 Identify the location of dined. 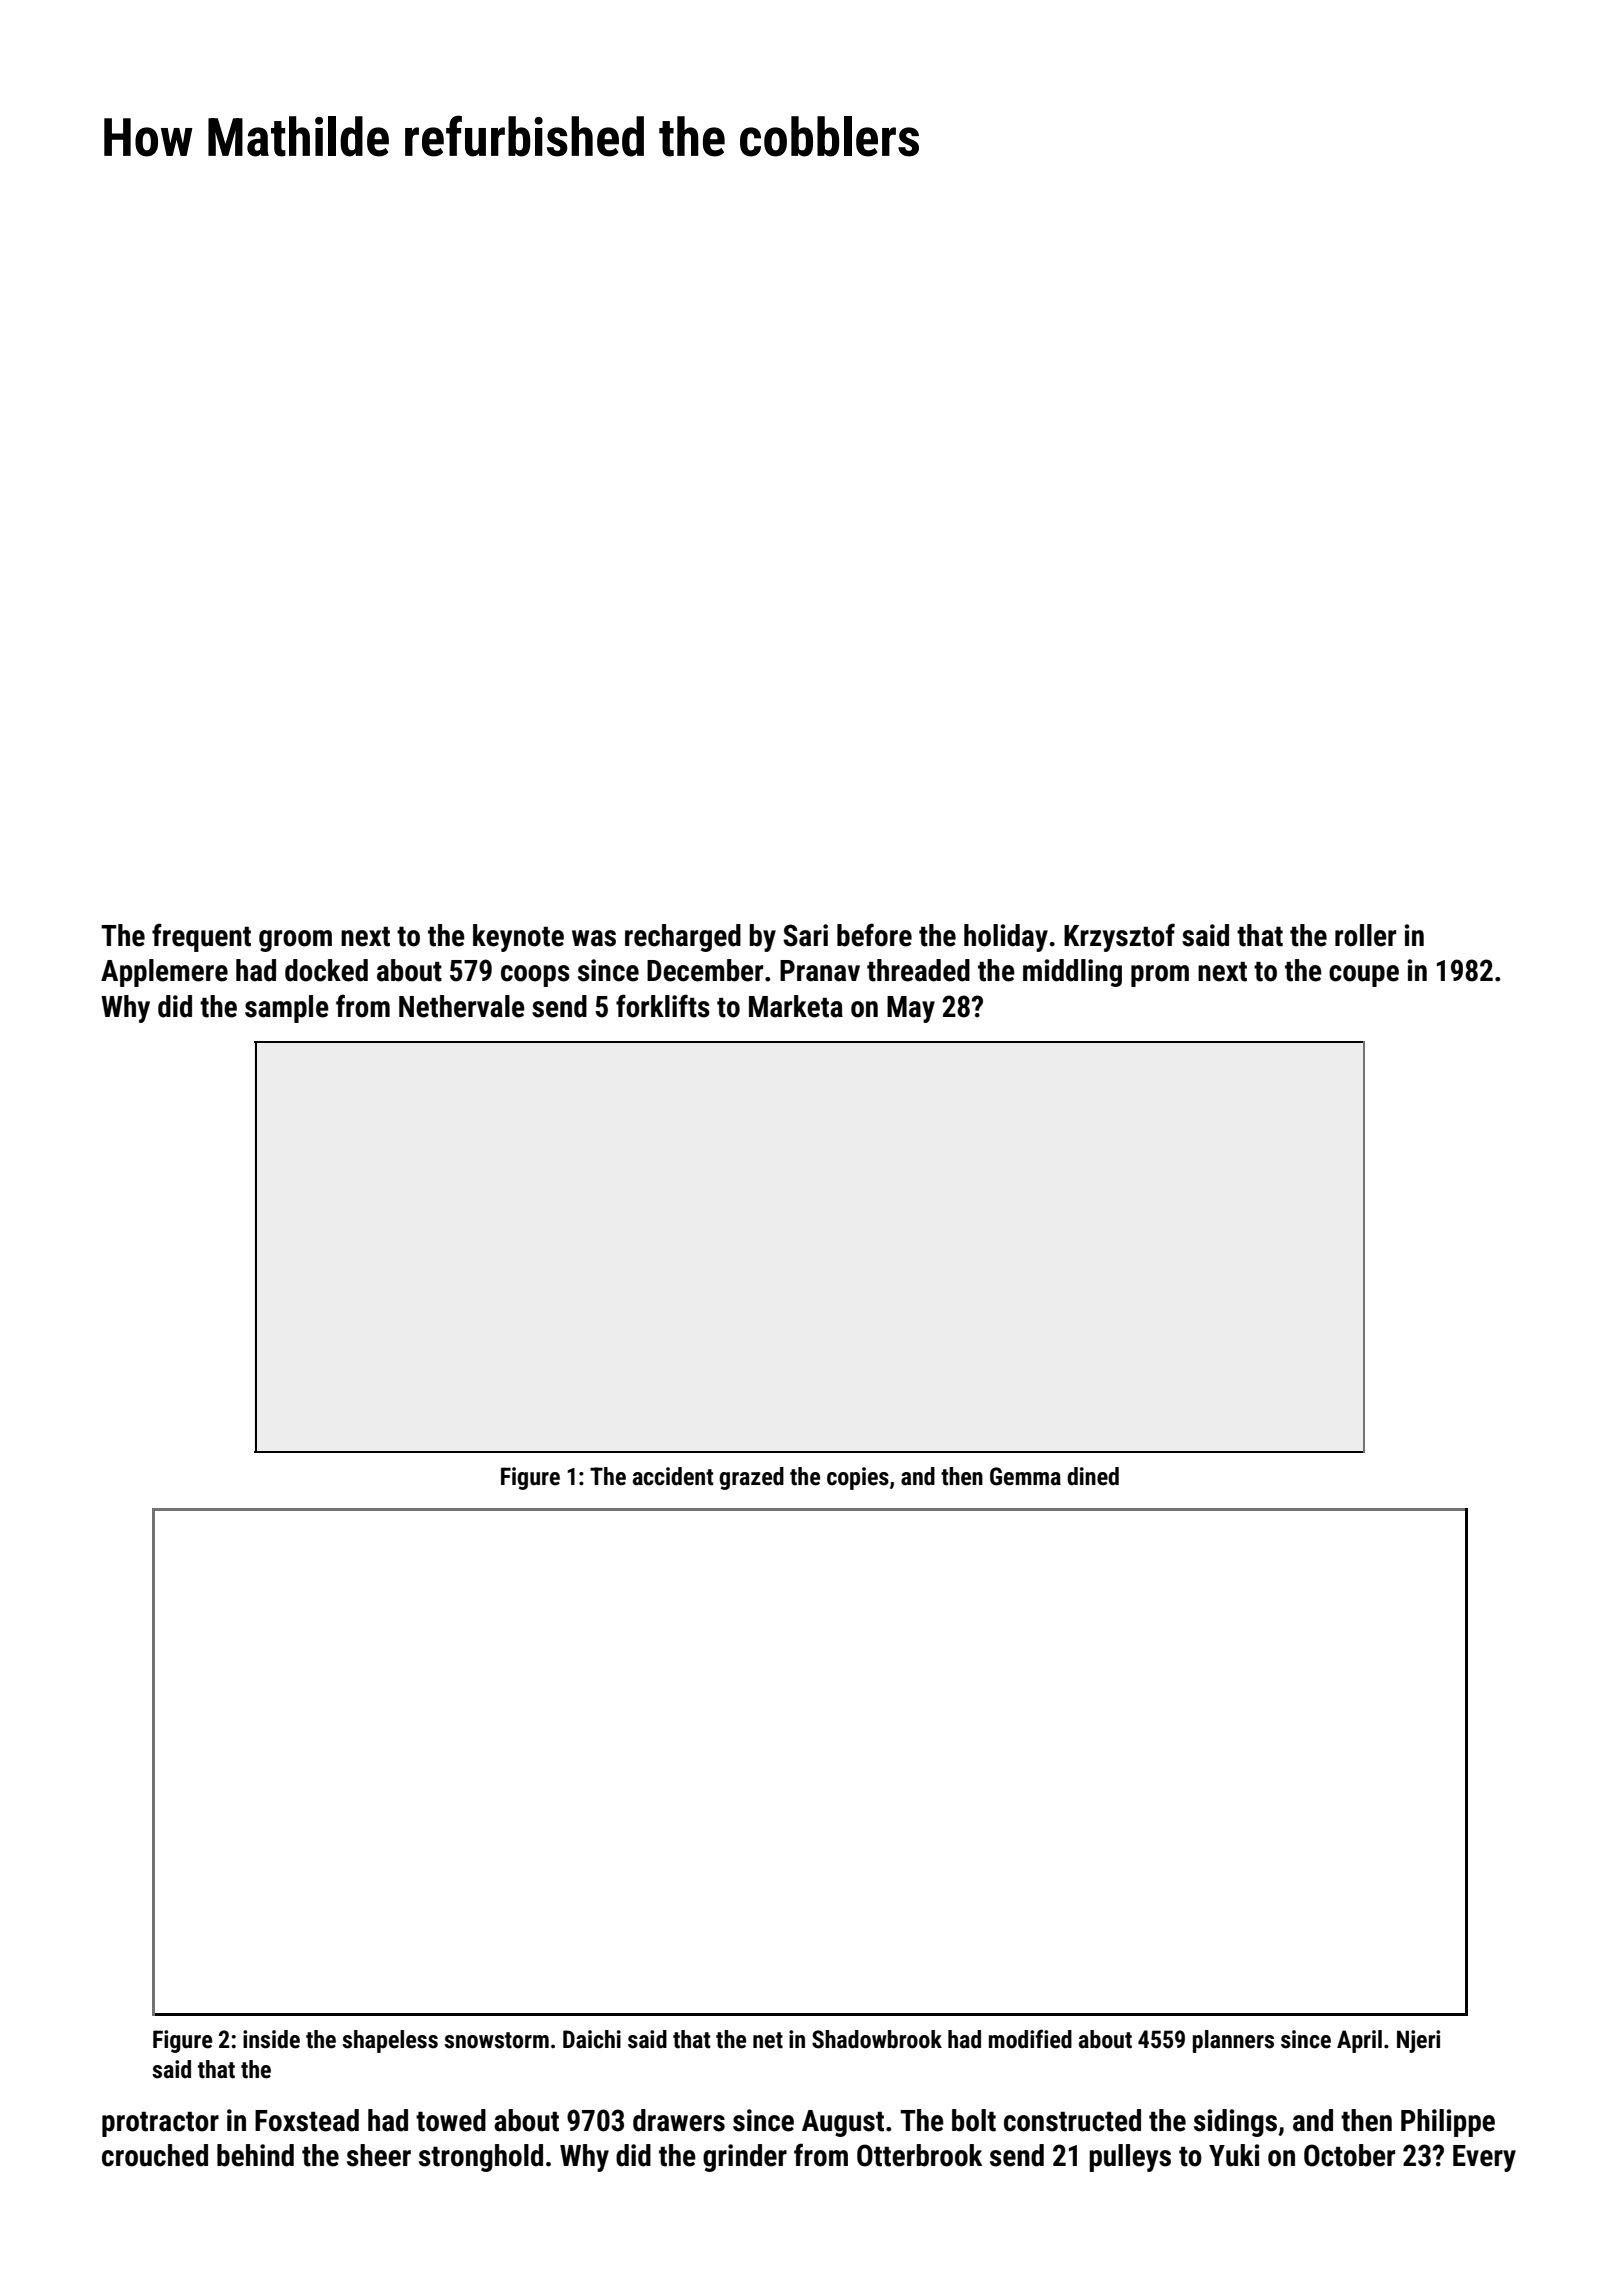
(1093, 1476).
